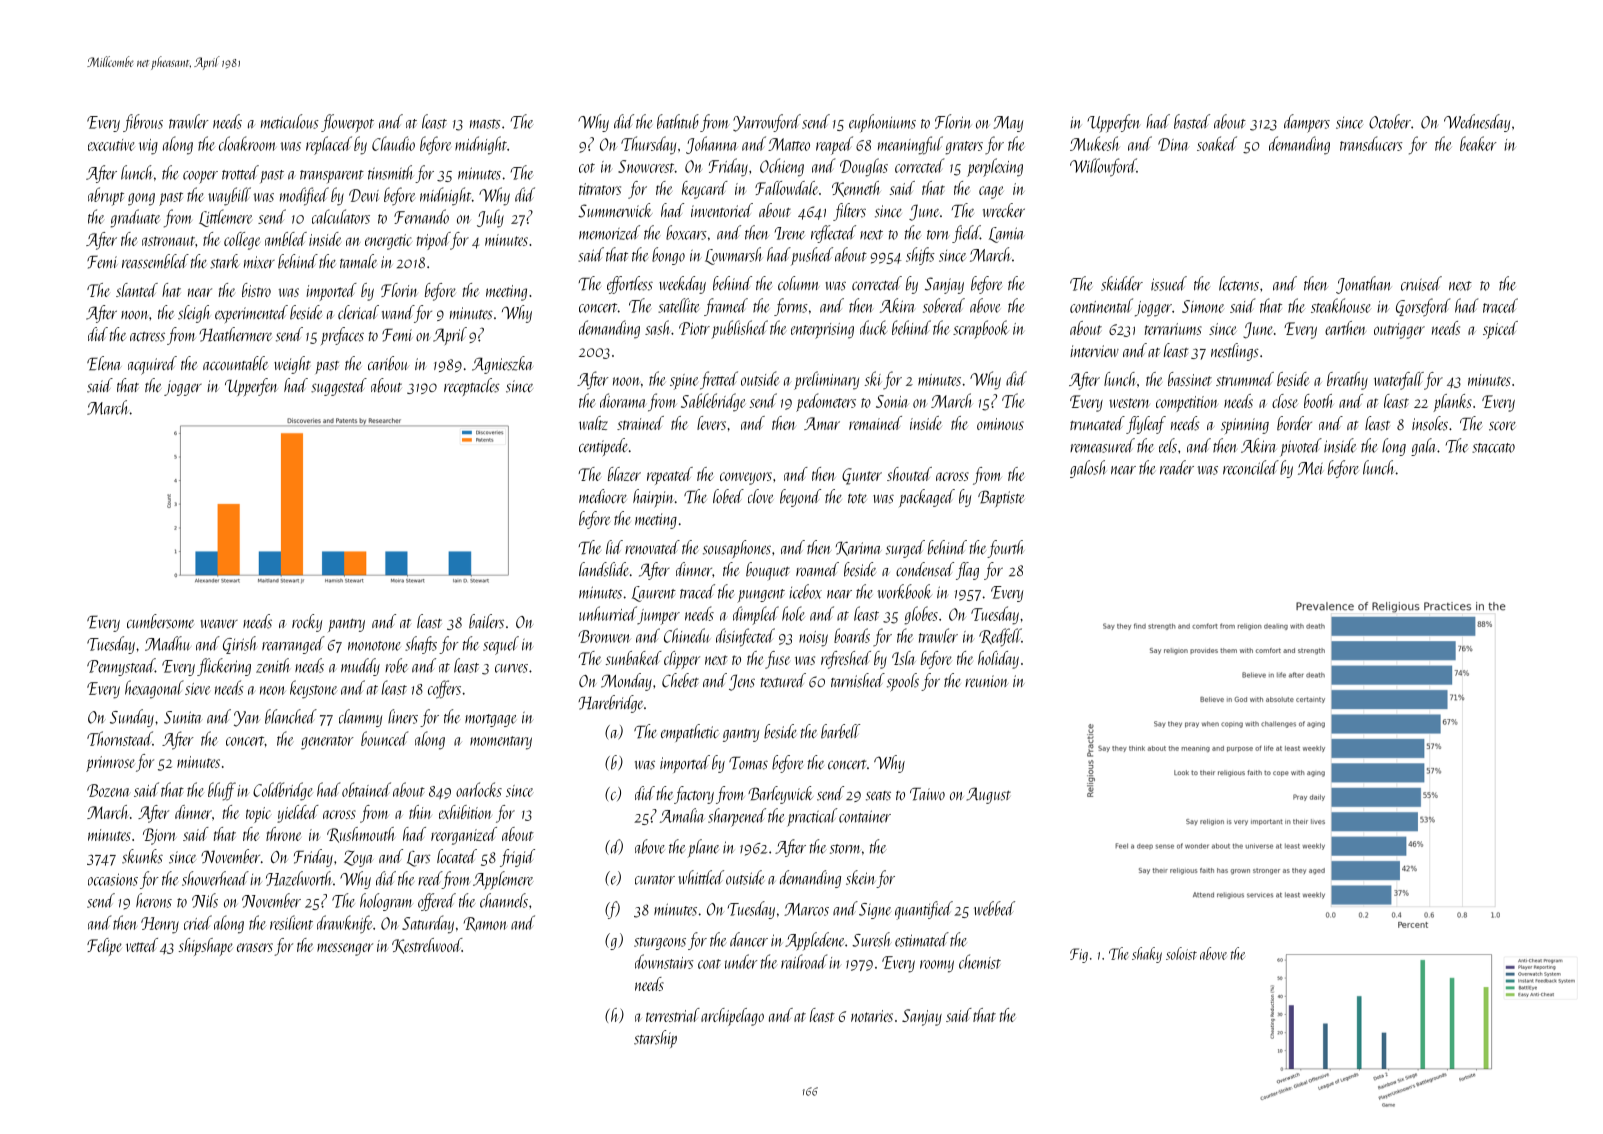 Image resolution: width=1603 pixels, height=1134 pixels. Describe the element at coordinates (655, 880) in the document. I see `curator` at that location.
